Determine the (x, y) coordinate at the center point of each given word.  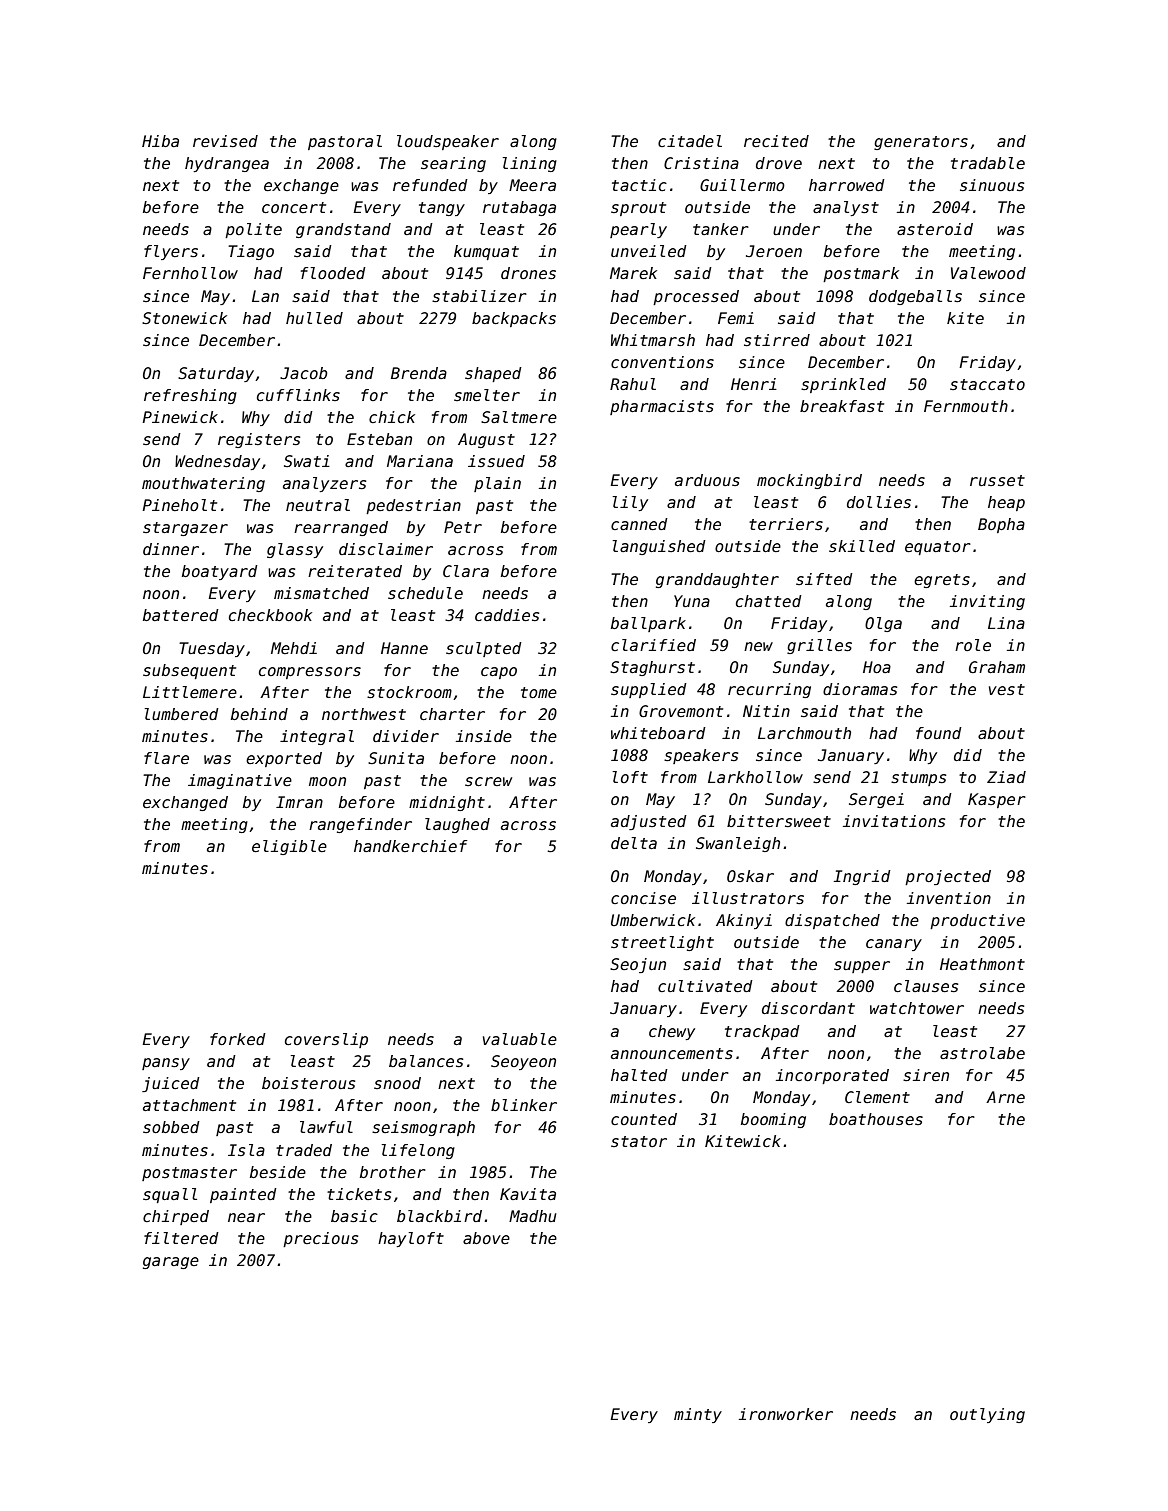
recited (776, 141)
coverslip (326, 1040)
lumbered (181, 714)
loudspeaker (448, 142)
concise (643, 898)
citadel (690, 141)
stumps (918, 779)
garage (171, 1263)
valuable (520, 1039)
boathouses (876, 1119)
